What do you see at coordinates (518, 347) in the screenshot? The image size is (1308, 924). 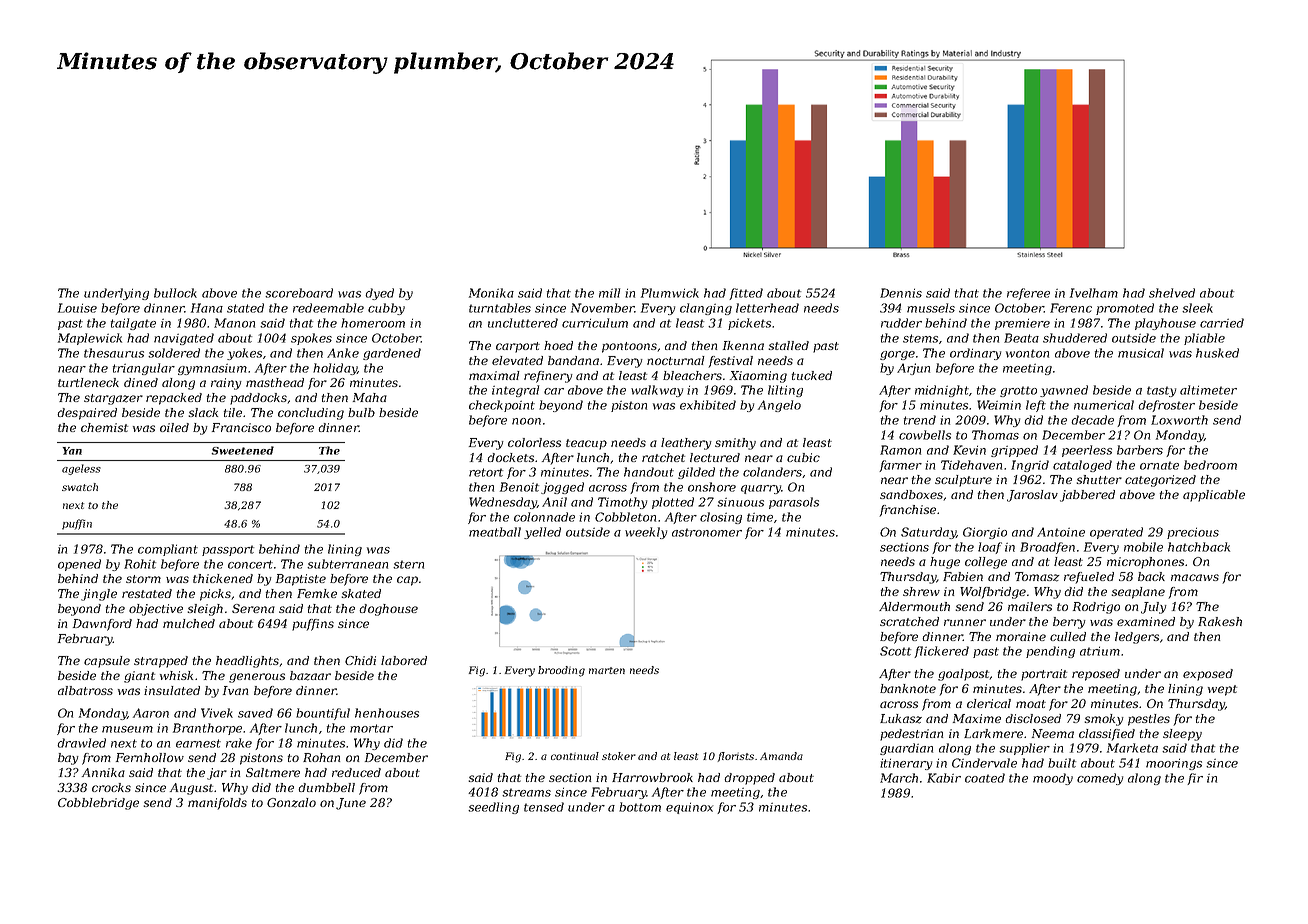 I see `carport` at bounding box center [518, 347].
